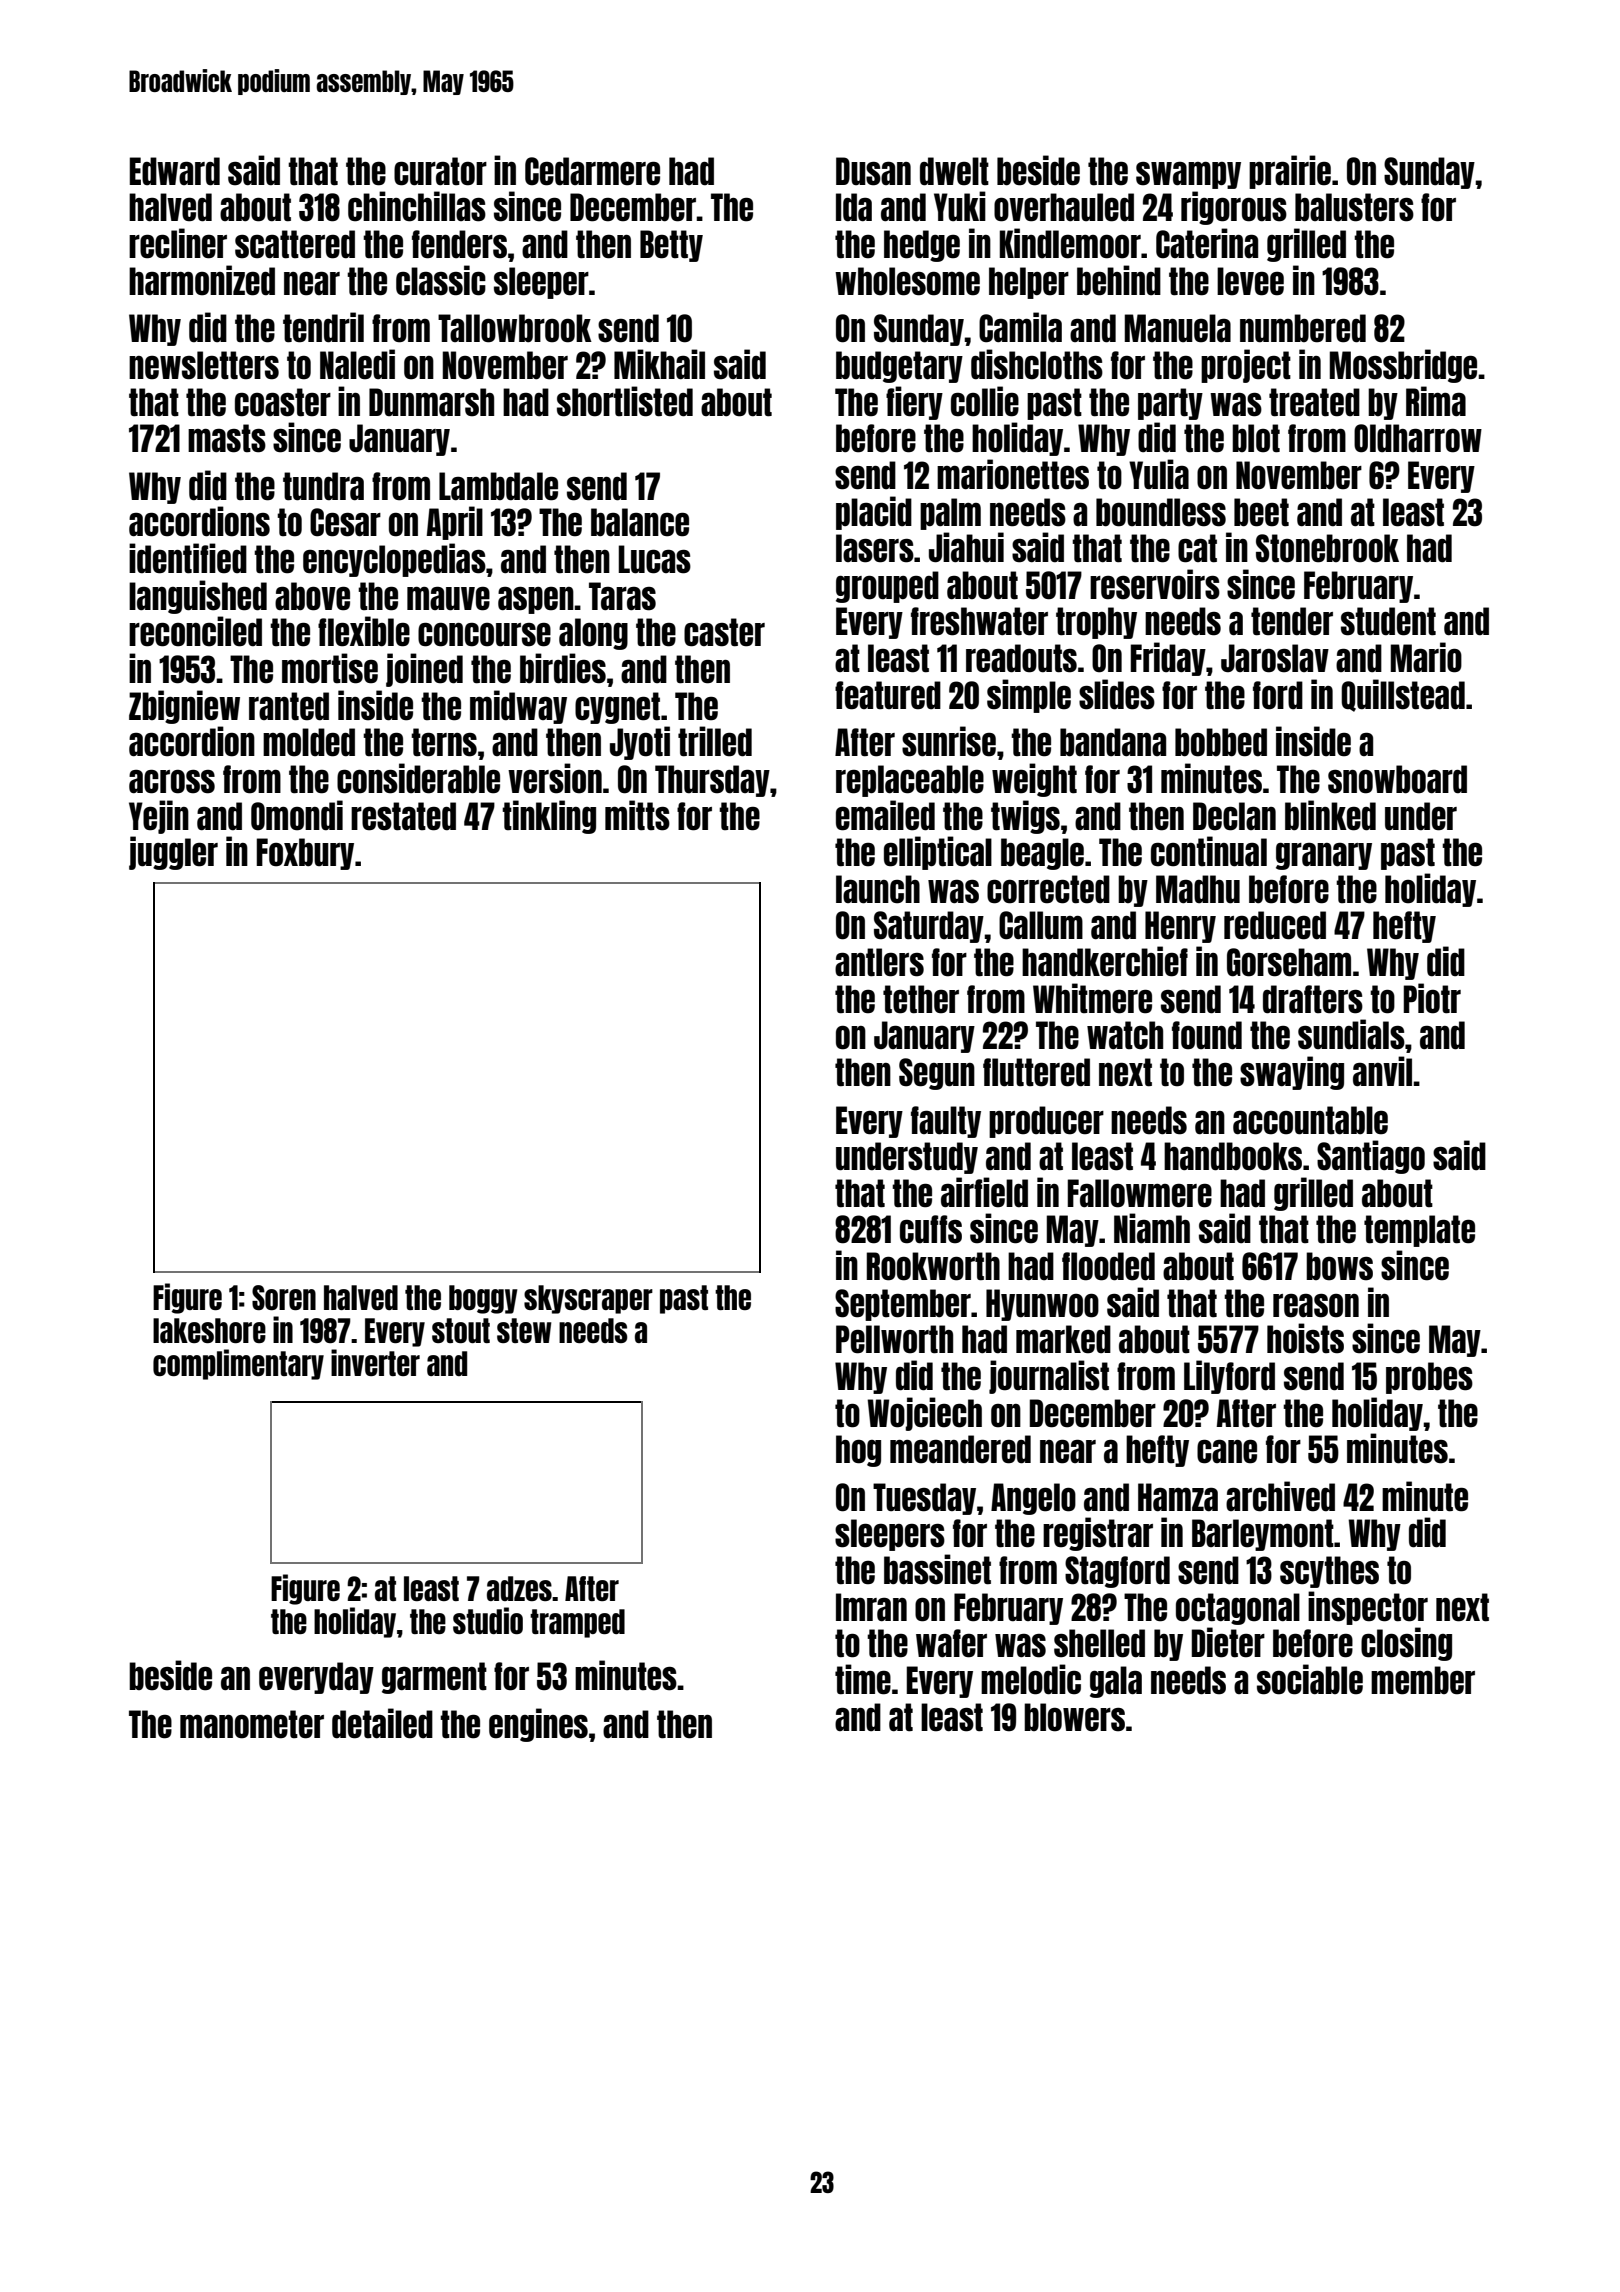 Image resolution: width=1620 pixels, height=2292 pixels. I want to click on Betty, so click(671, 246).
